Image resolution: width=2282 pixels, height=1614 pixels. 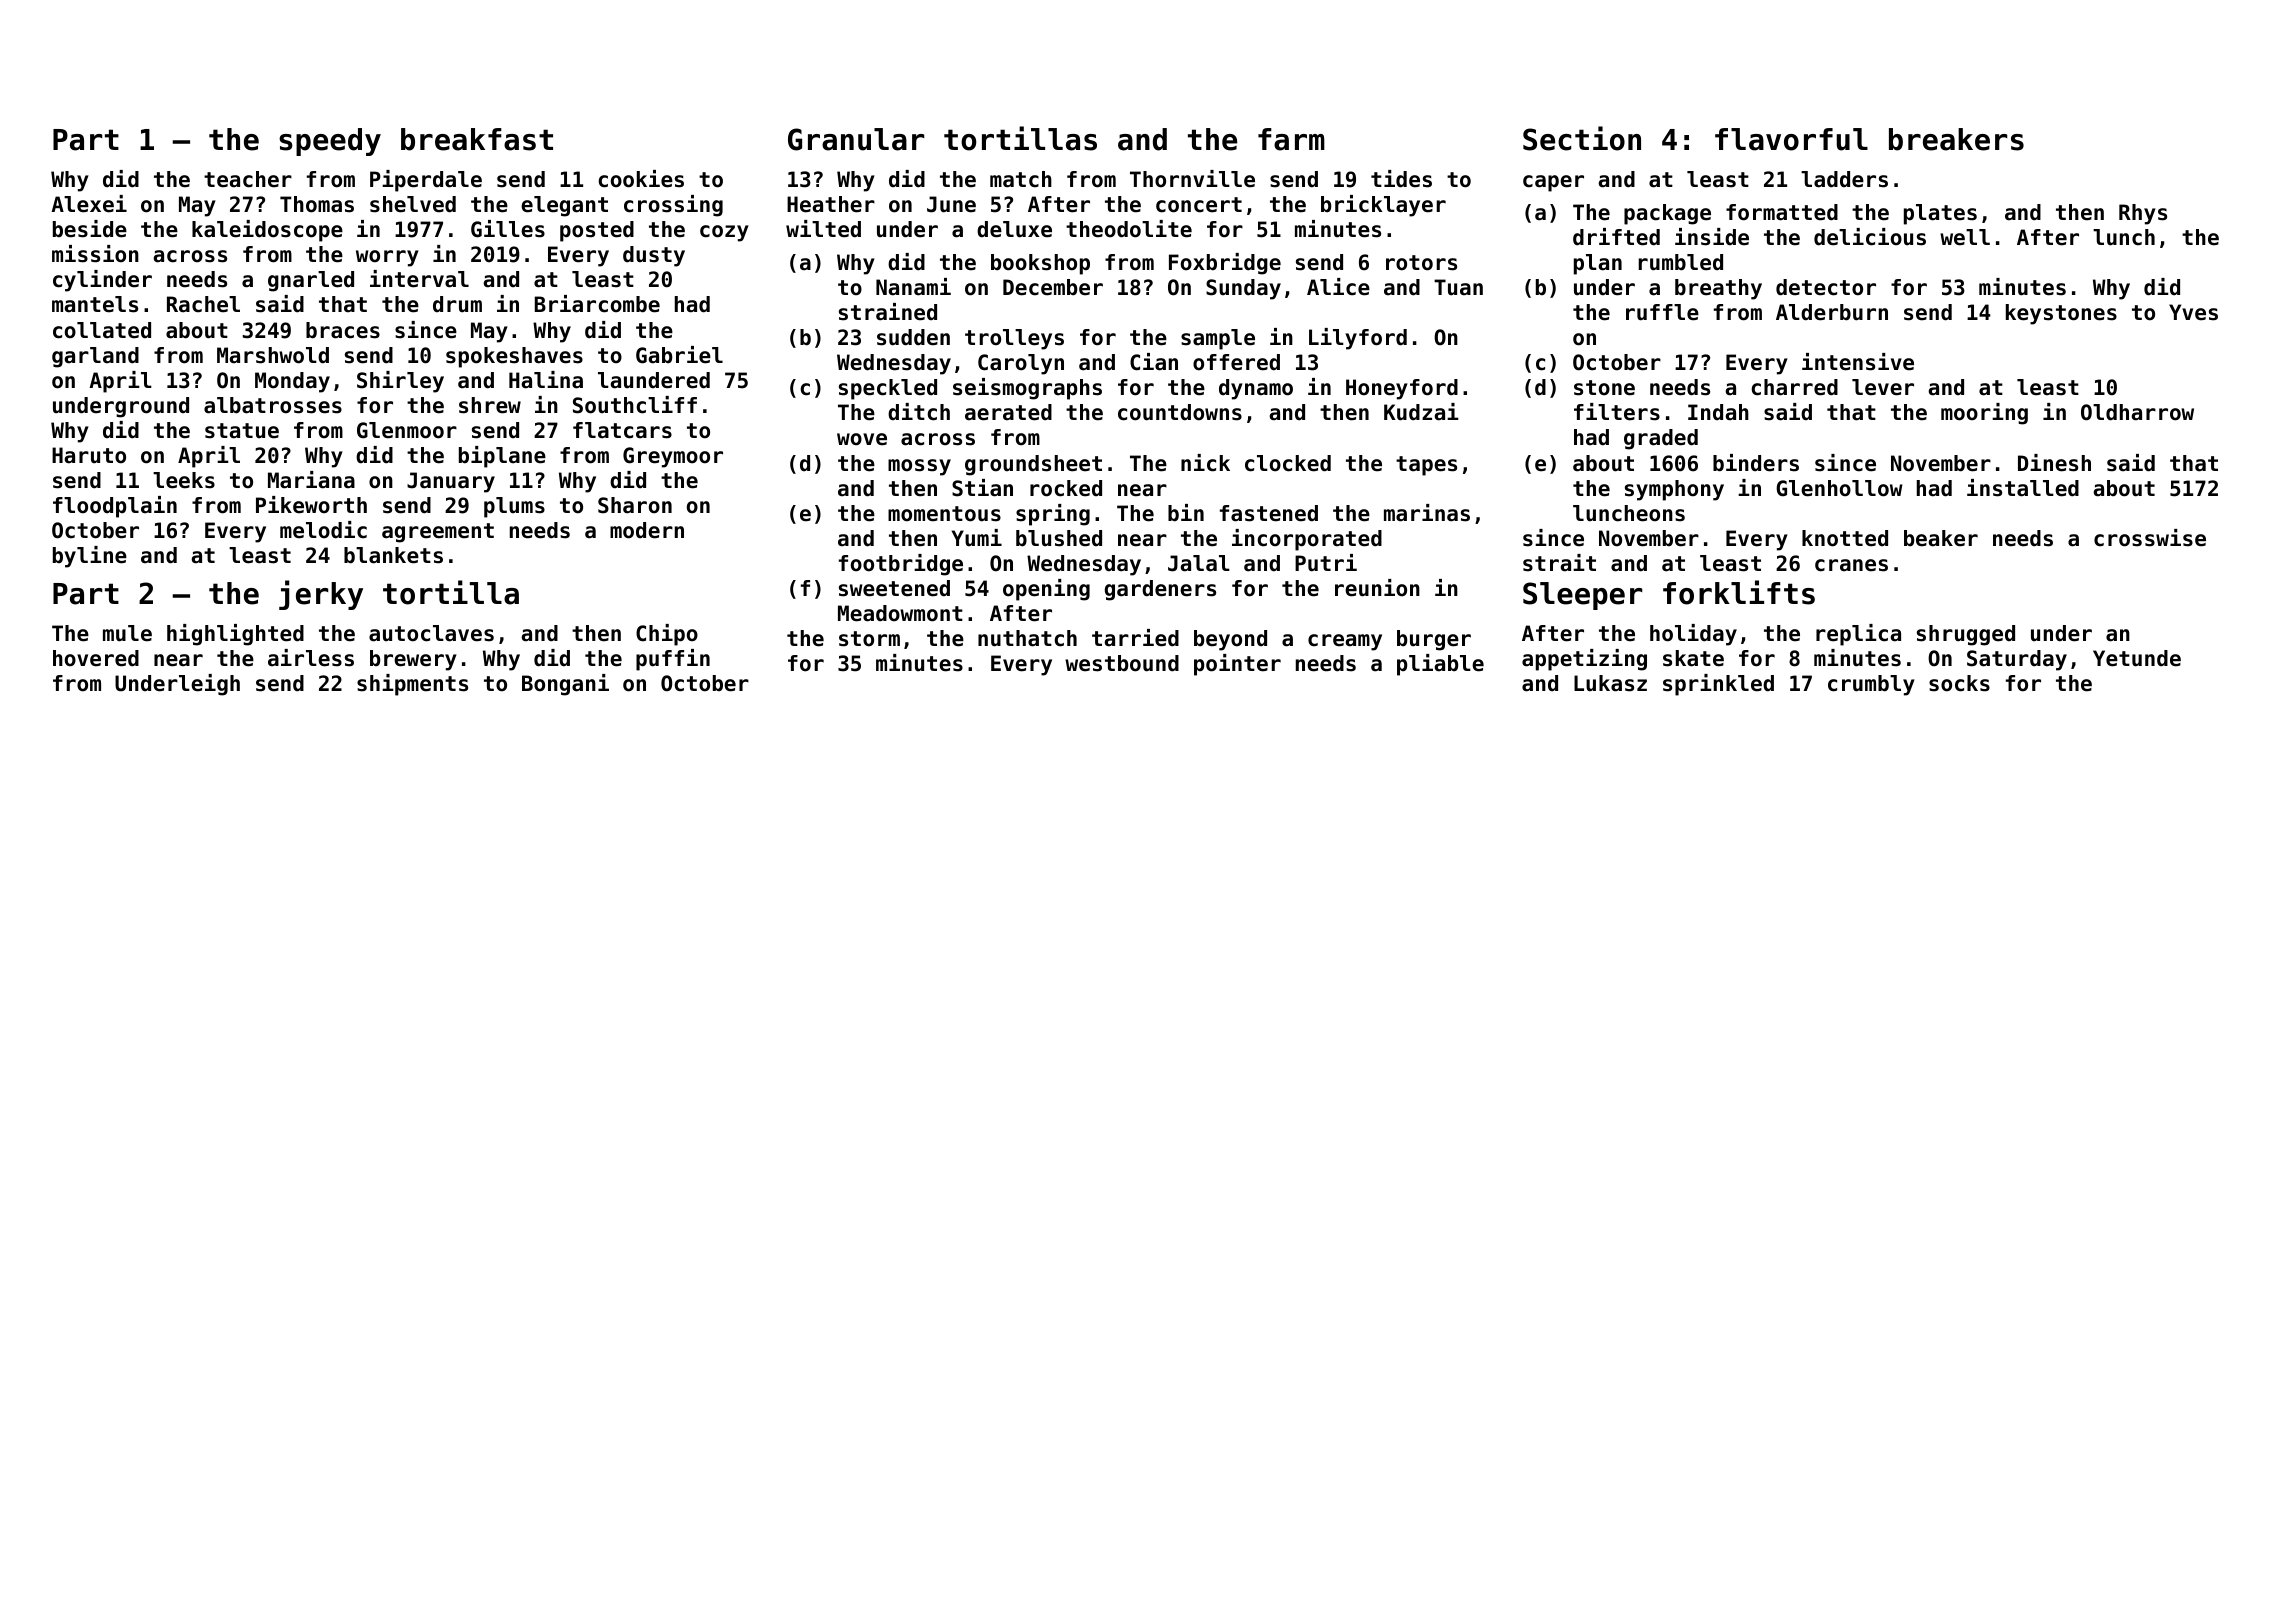 What do you see at coordinates (546, 380) in the screenshot?
I see `Halina` at bounding box center [546, 380].
